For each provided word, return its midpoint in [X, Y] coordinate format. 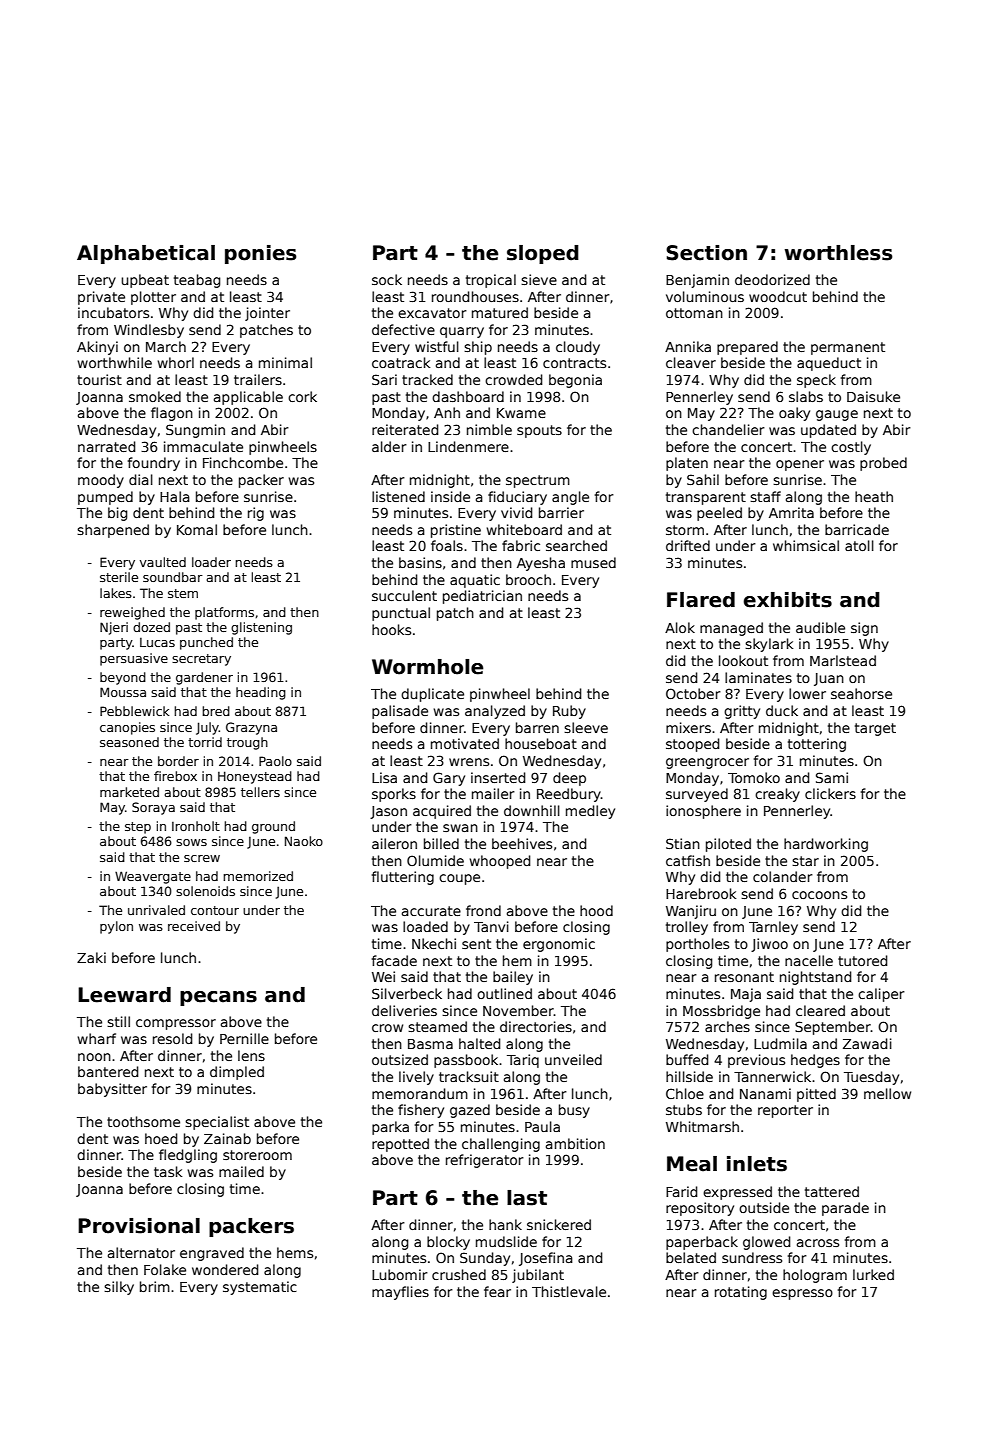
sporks [394, 795]
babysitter [112, 1090]
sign [864, 629]
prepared [747, 348]
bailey [513, 978]
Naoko [304, 841]
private [101, 298]
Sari [384, 379]
